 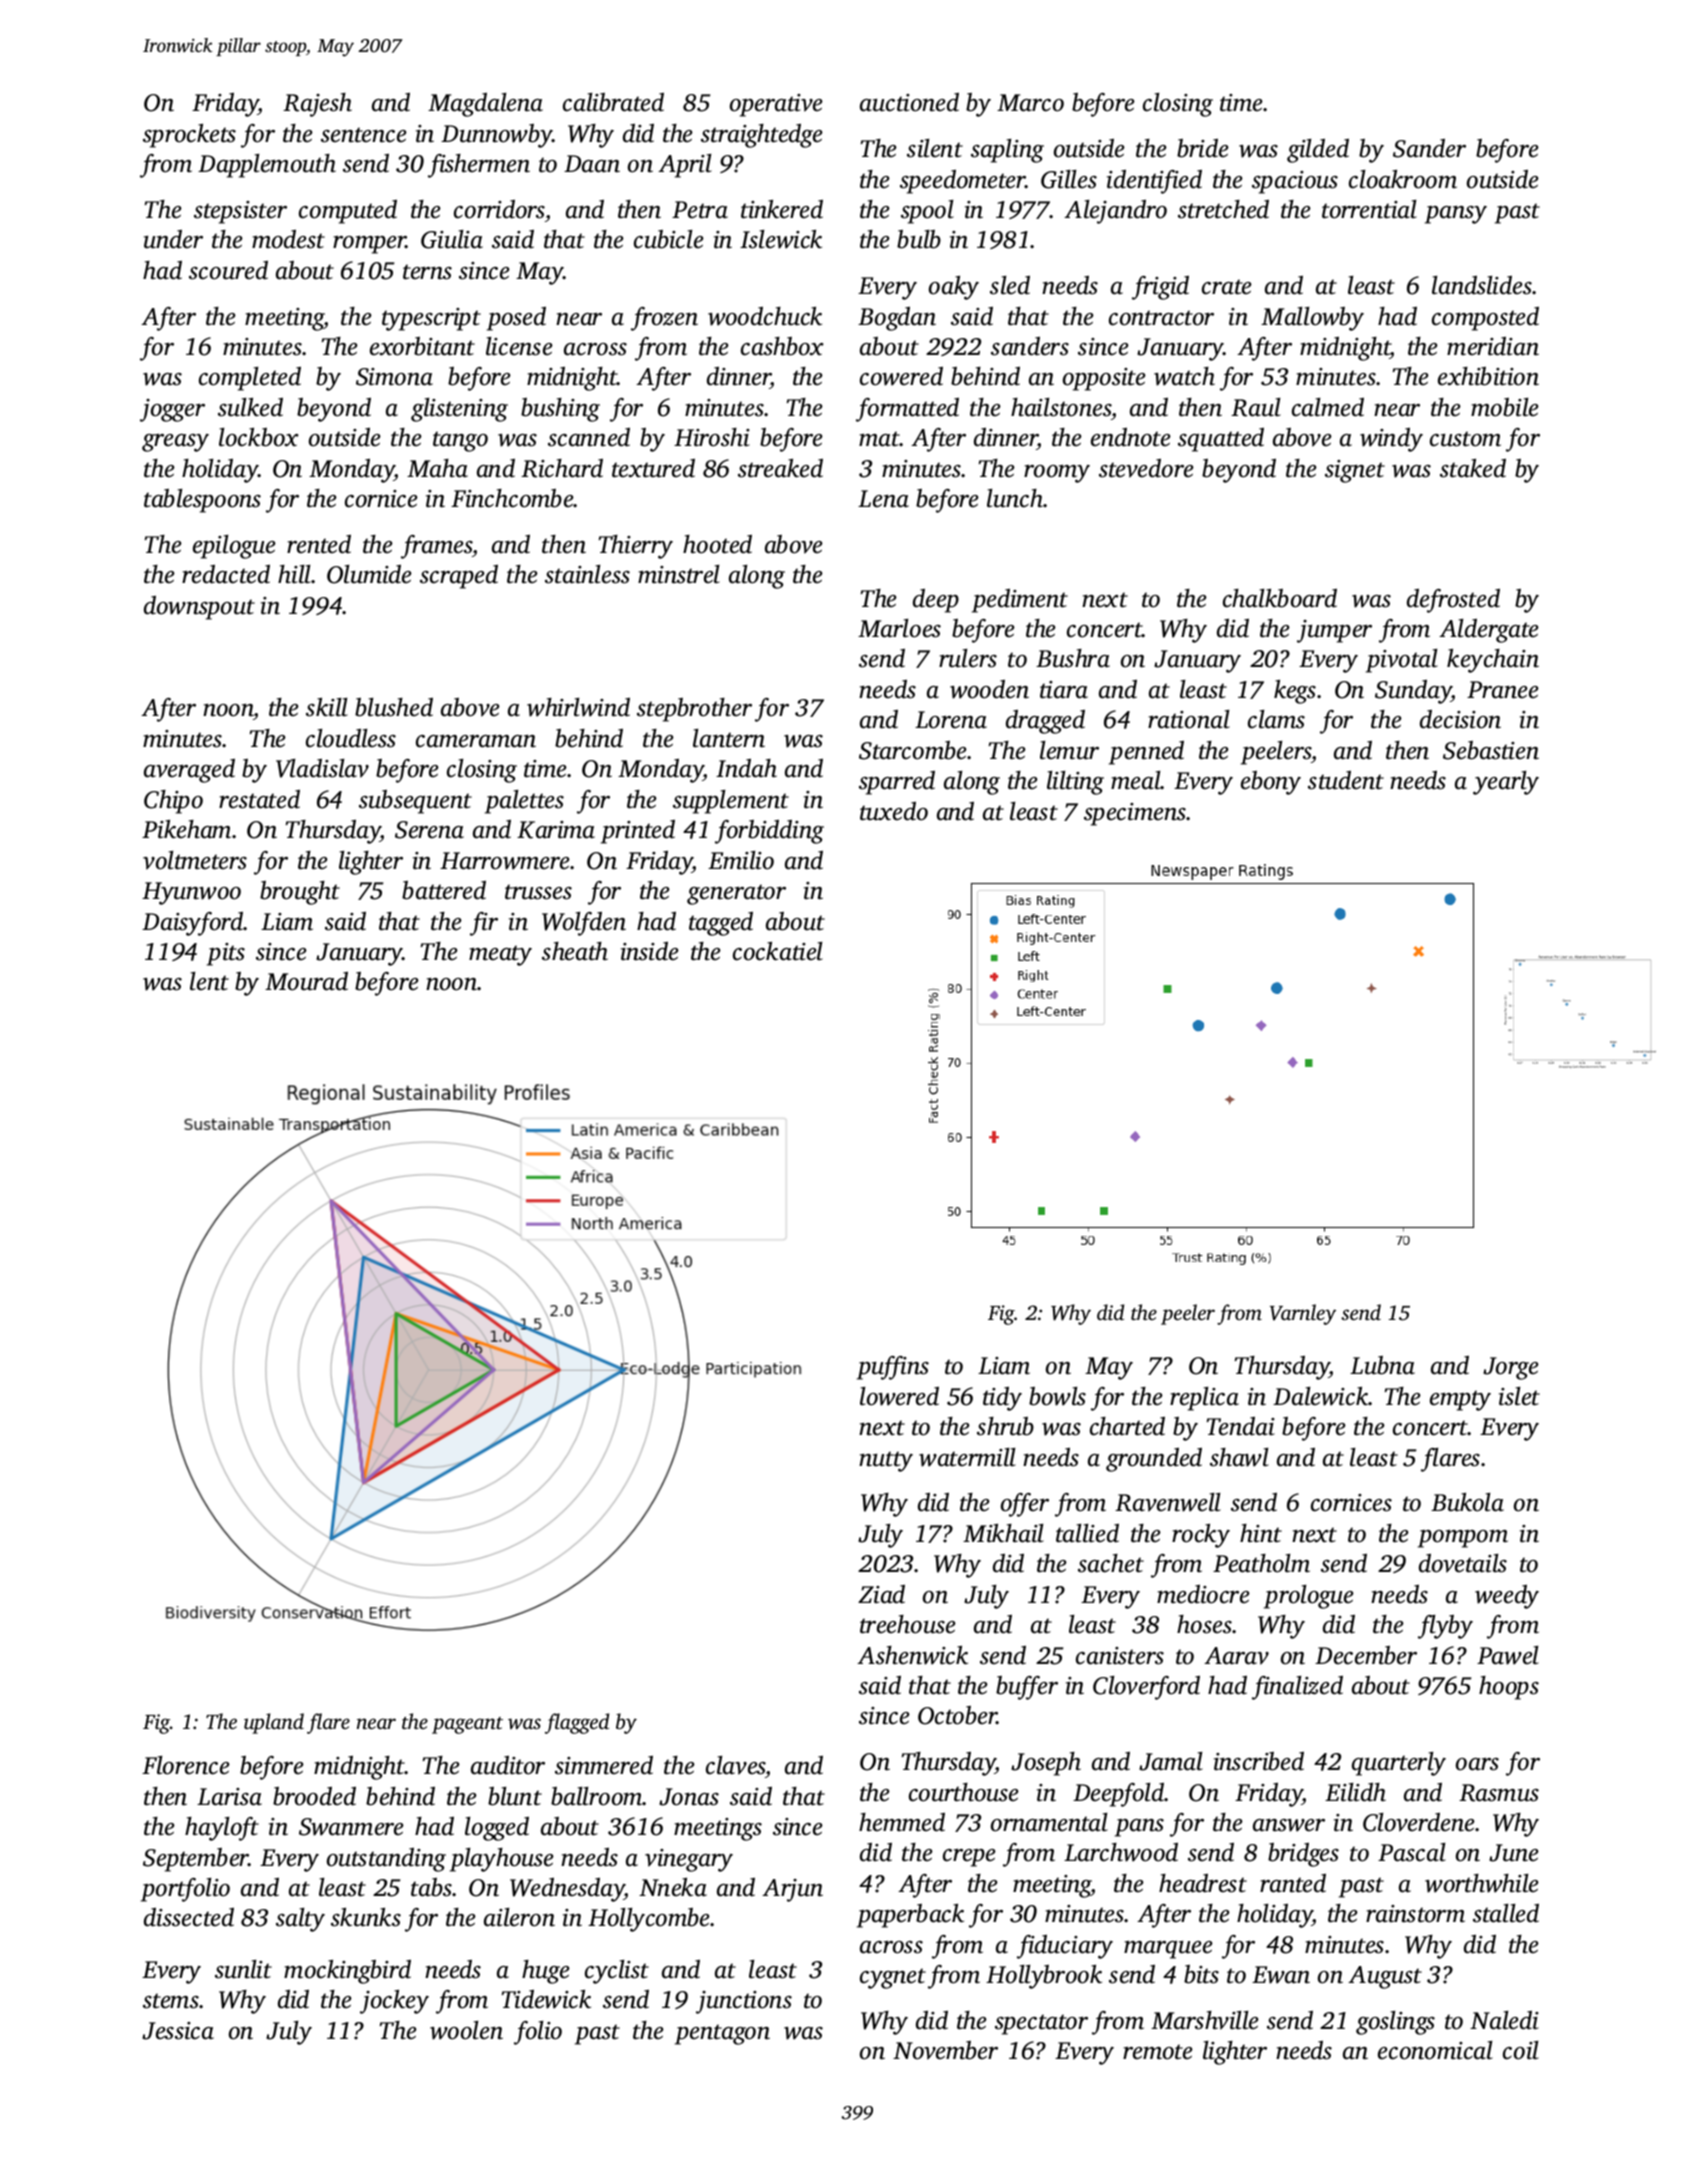 I want to click on Hollybrook, so click(x=1044, y=1977).
